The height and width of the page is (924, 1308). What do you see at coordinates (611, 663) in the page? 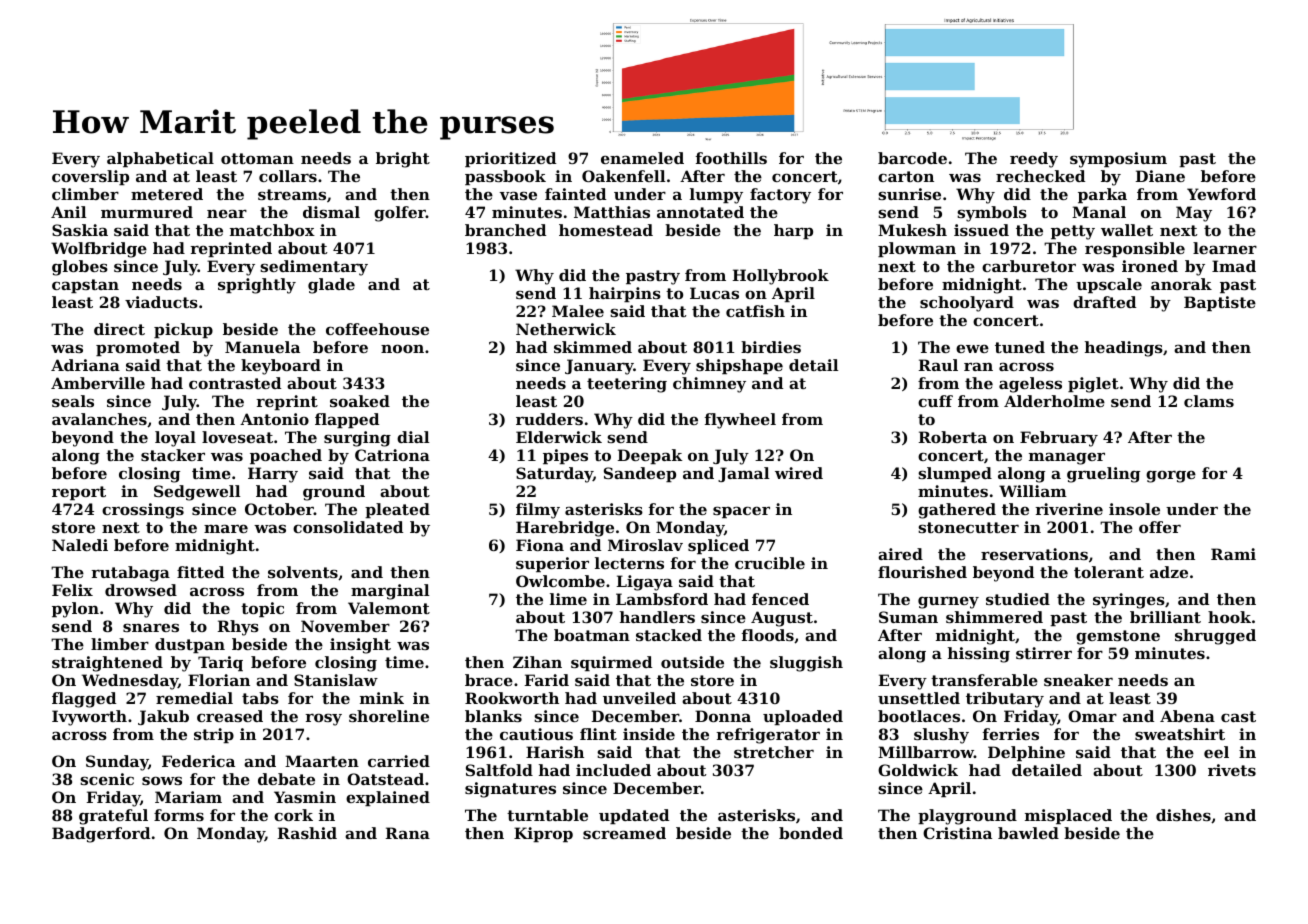
I see `squirmed` at bounding box center [611, 663].
